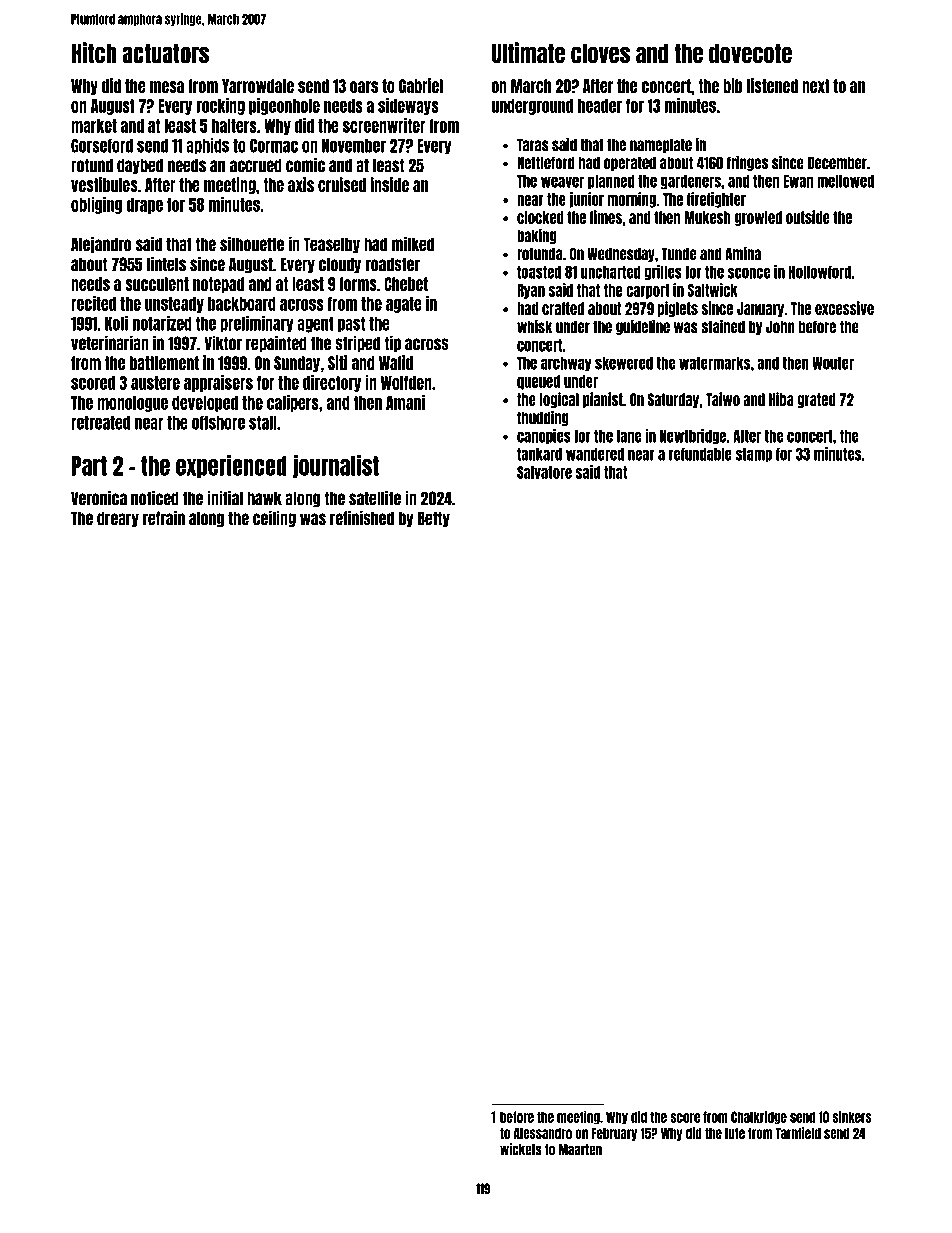 The width and height of the screenshot is (952, 1233). Describe the element at coordinates (816, 86) in the screenshot. I see `next` at that location.
